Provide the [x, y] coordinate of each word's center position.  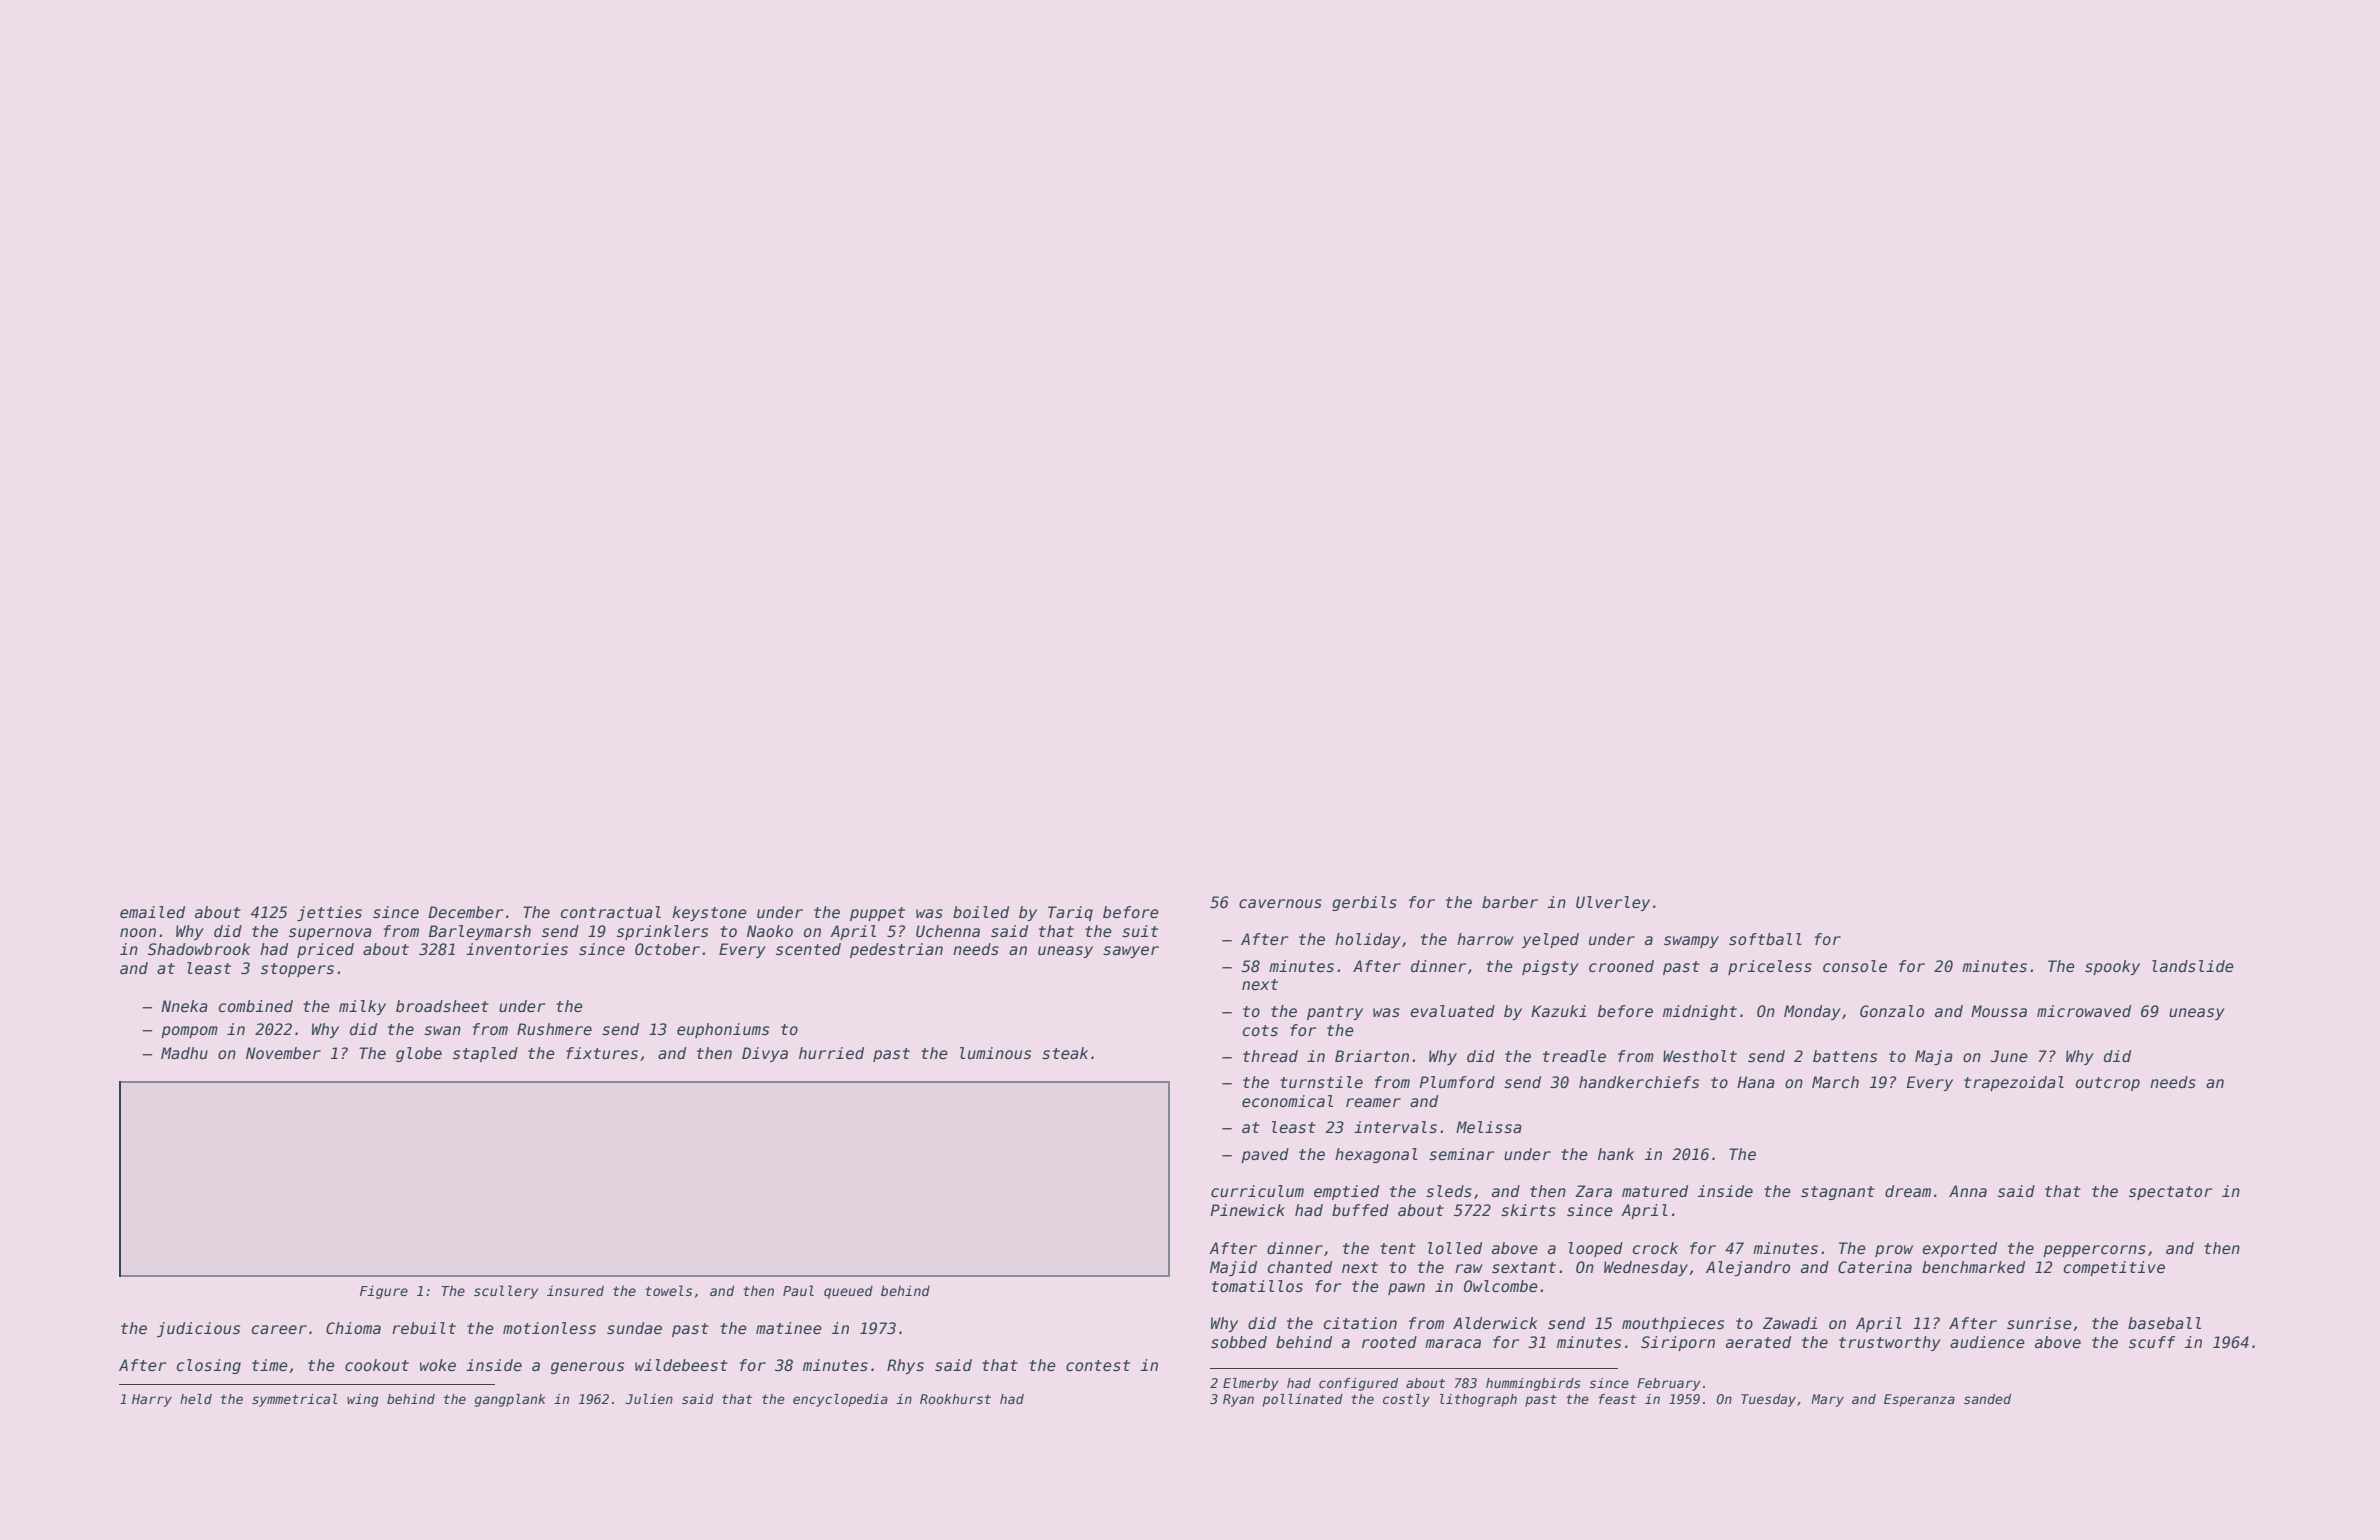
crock [1655, 1248]
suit [1140, 931]
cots [1260, 1031]
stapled [485, 1054]
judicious [198, 1329]
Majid [1233, 1268]
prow [1894, 1251]
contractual [611, 912]
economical [1287, 1101]
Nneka [184, 1006]
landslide [2193, 966]
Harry [152, 1400]
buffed [1360, 1210]
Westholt [1700, 1056]
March [1835, 1082]
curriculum [1257, 1191]
